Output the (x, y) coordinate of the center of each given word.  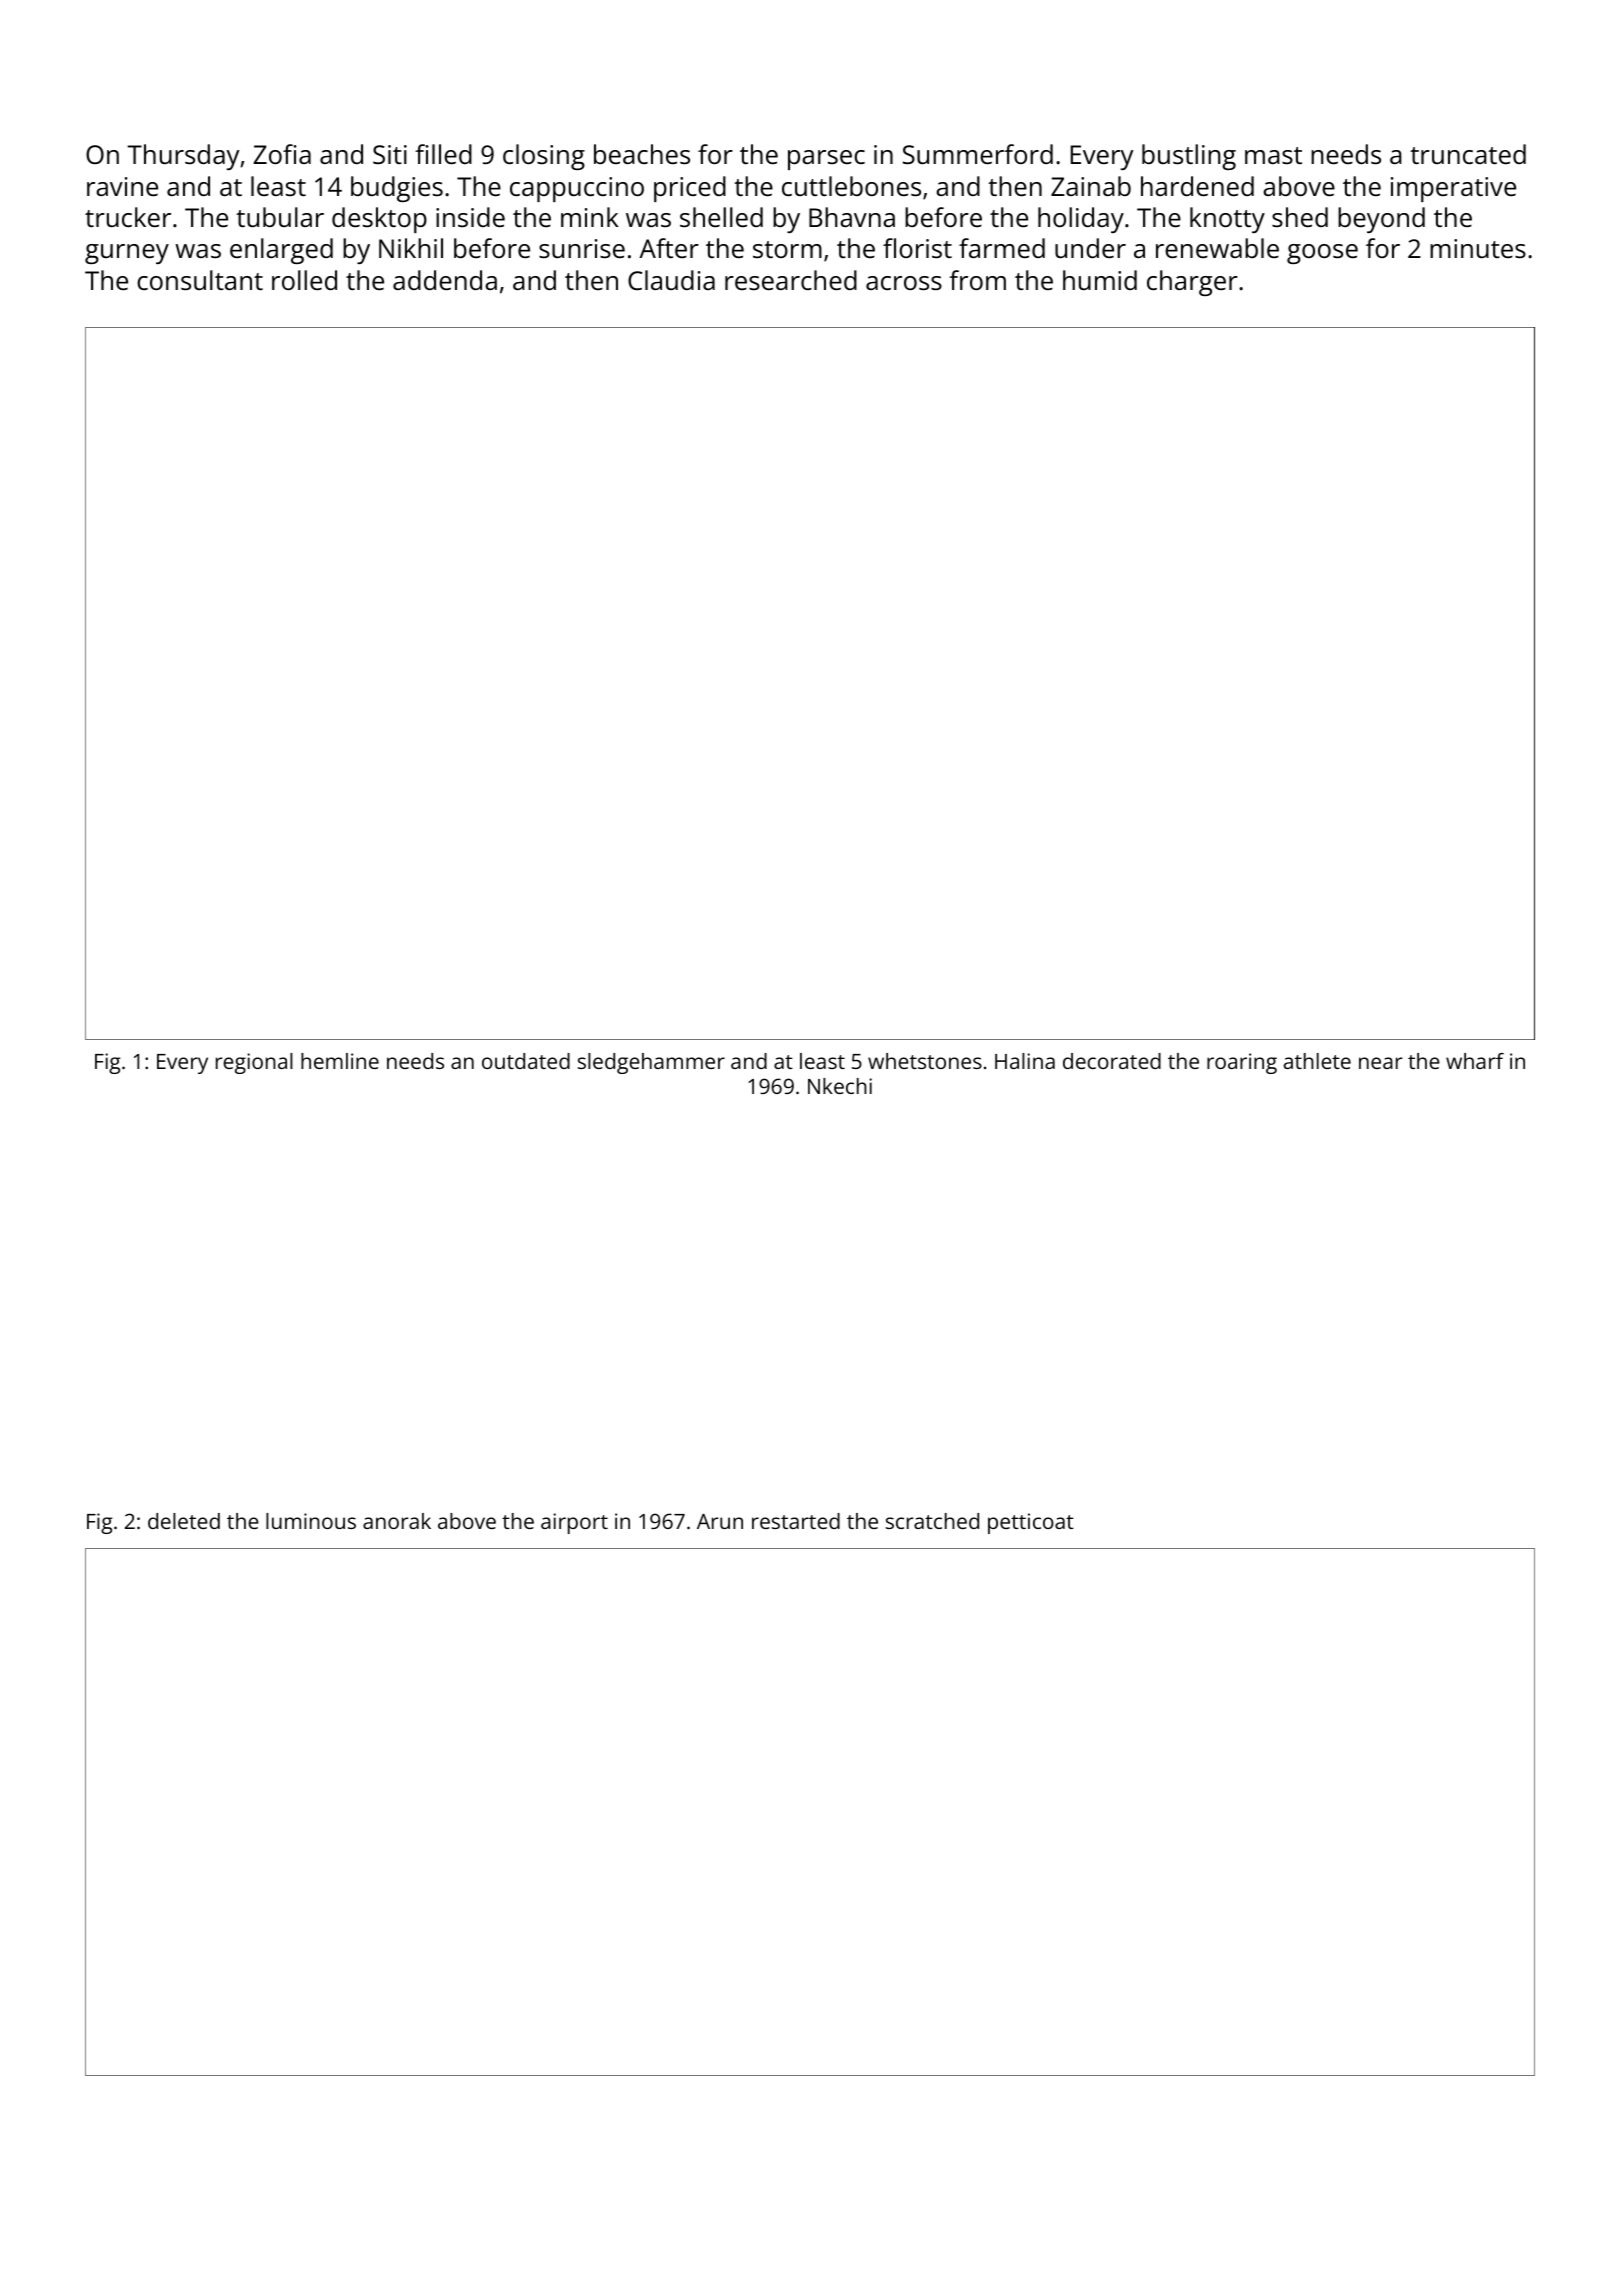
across (904, 283)
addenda (445, 280)
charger (1192, 283)
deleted (184, 1521)
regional (254, 1063)
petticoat (1031, 1523)
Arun (720, 1521)
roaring (1242, 1063)
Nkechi (840, 1086)
